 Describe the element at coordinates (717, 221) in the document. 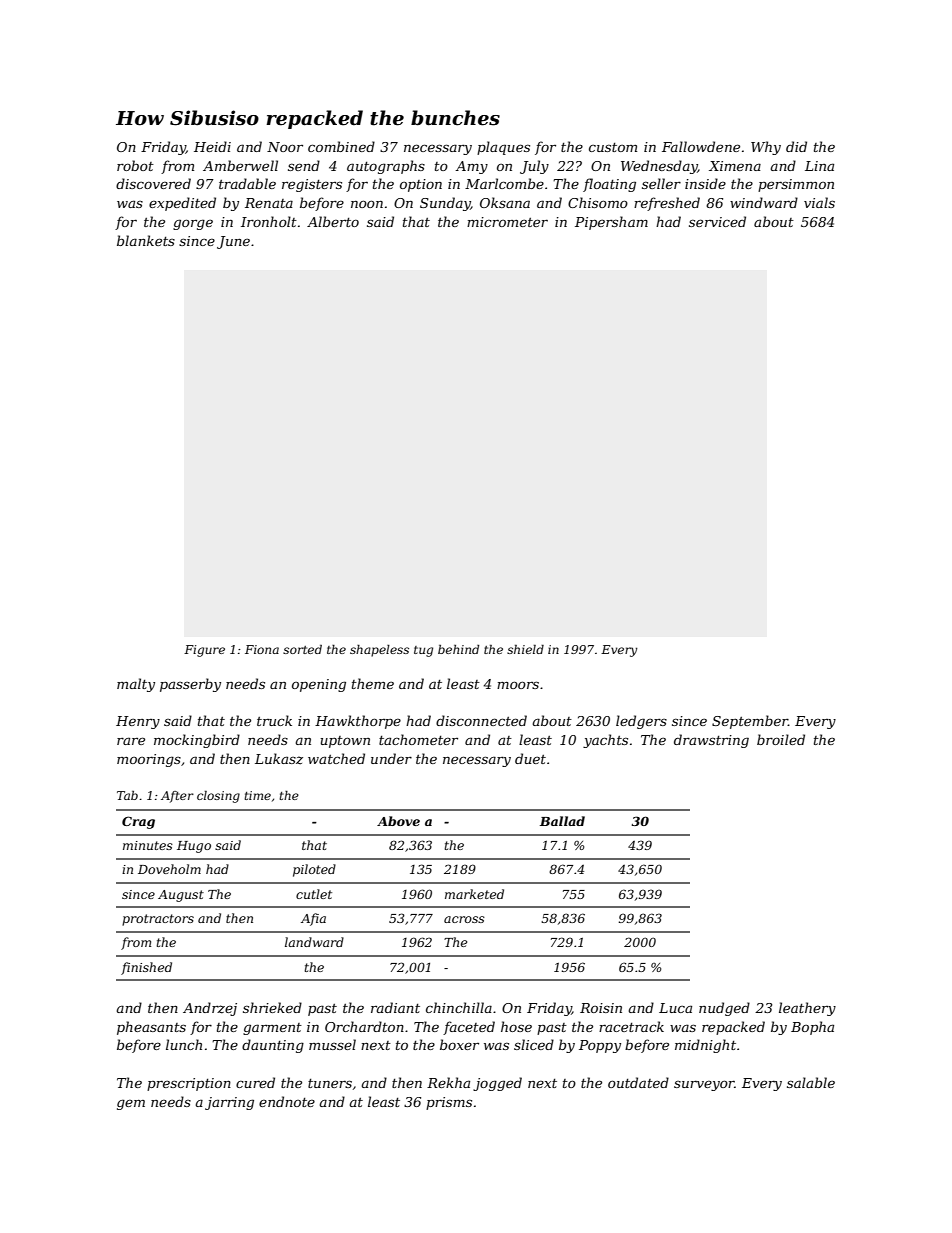

I see `serviced` at that location.
